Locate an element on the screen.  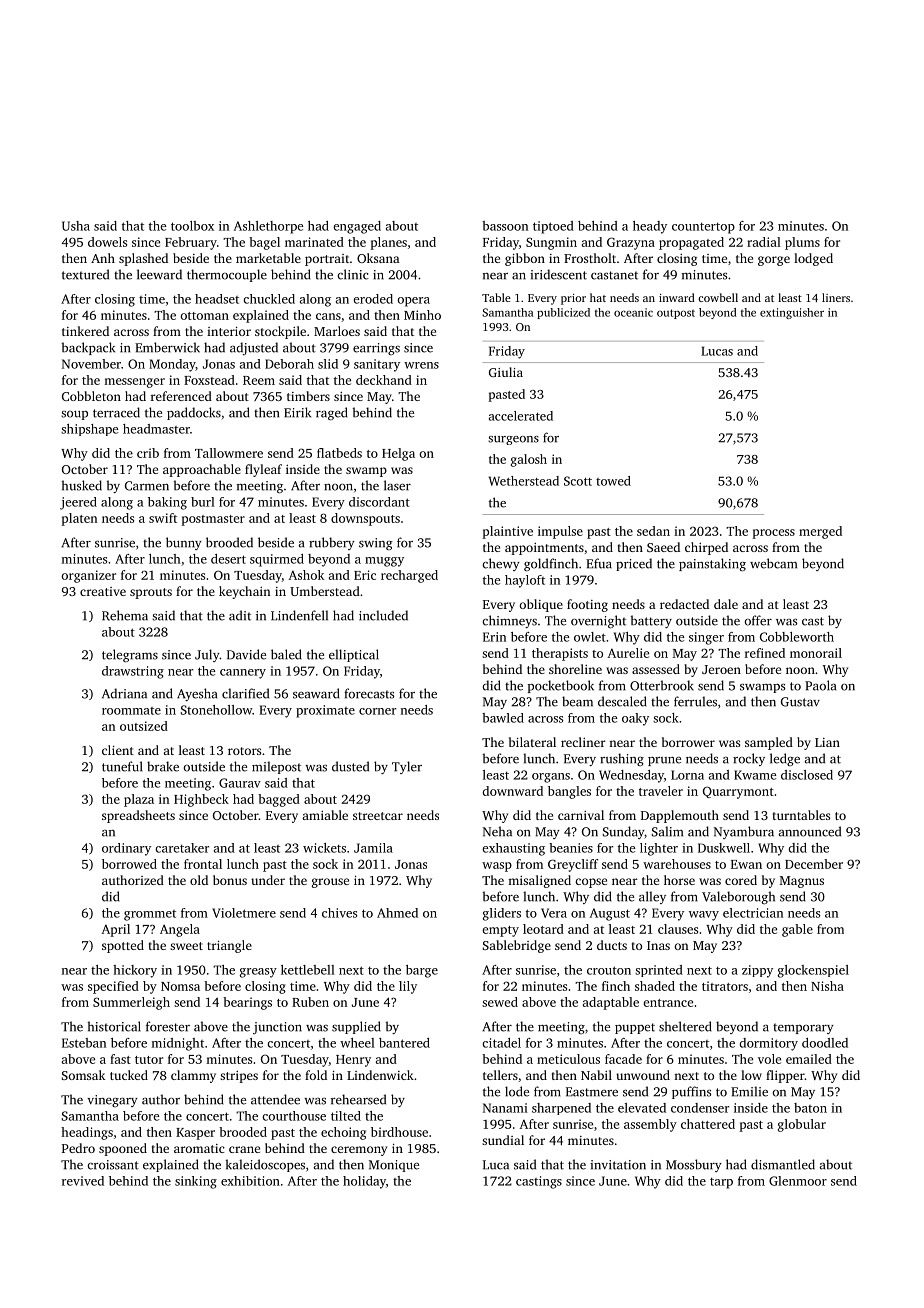
exhibition is located at coordinates (250, 1181).
